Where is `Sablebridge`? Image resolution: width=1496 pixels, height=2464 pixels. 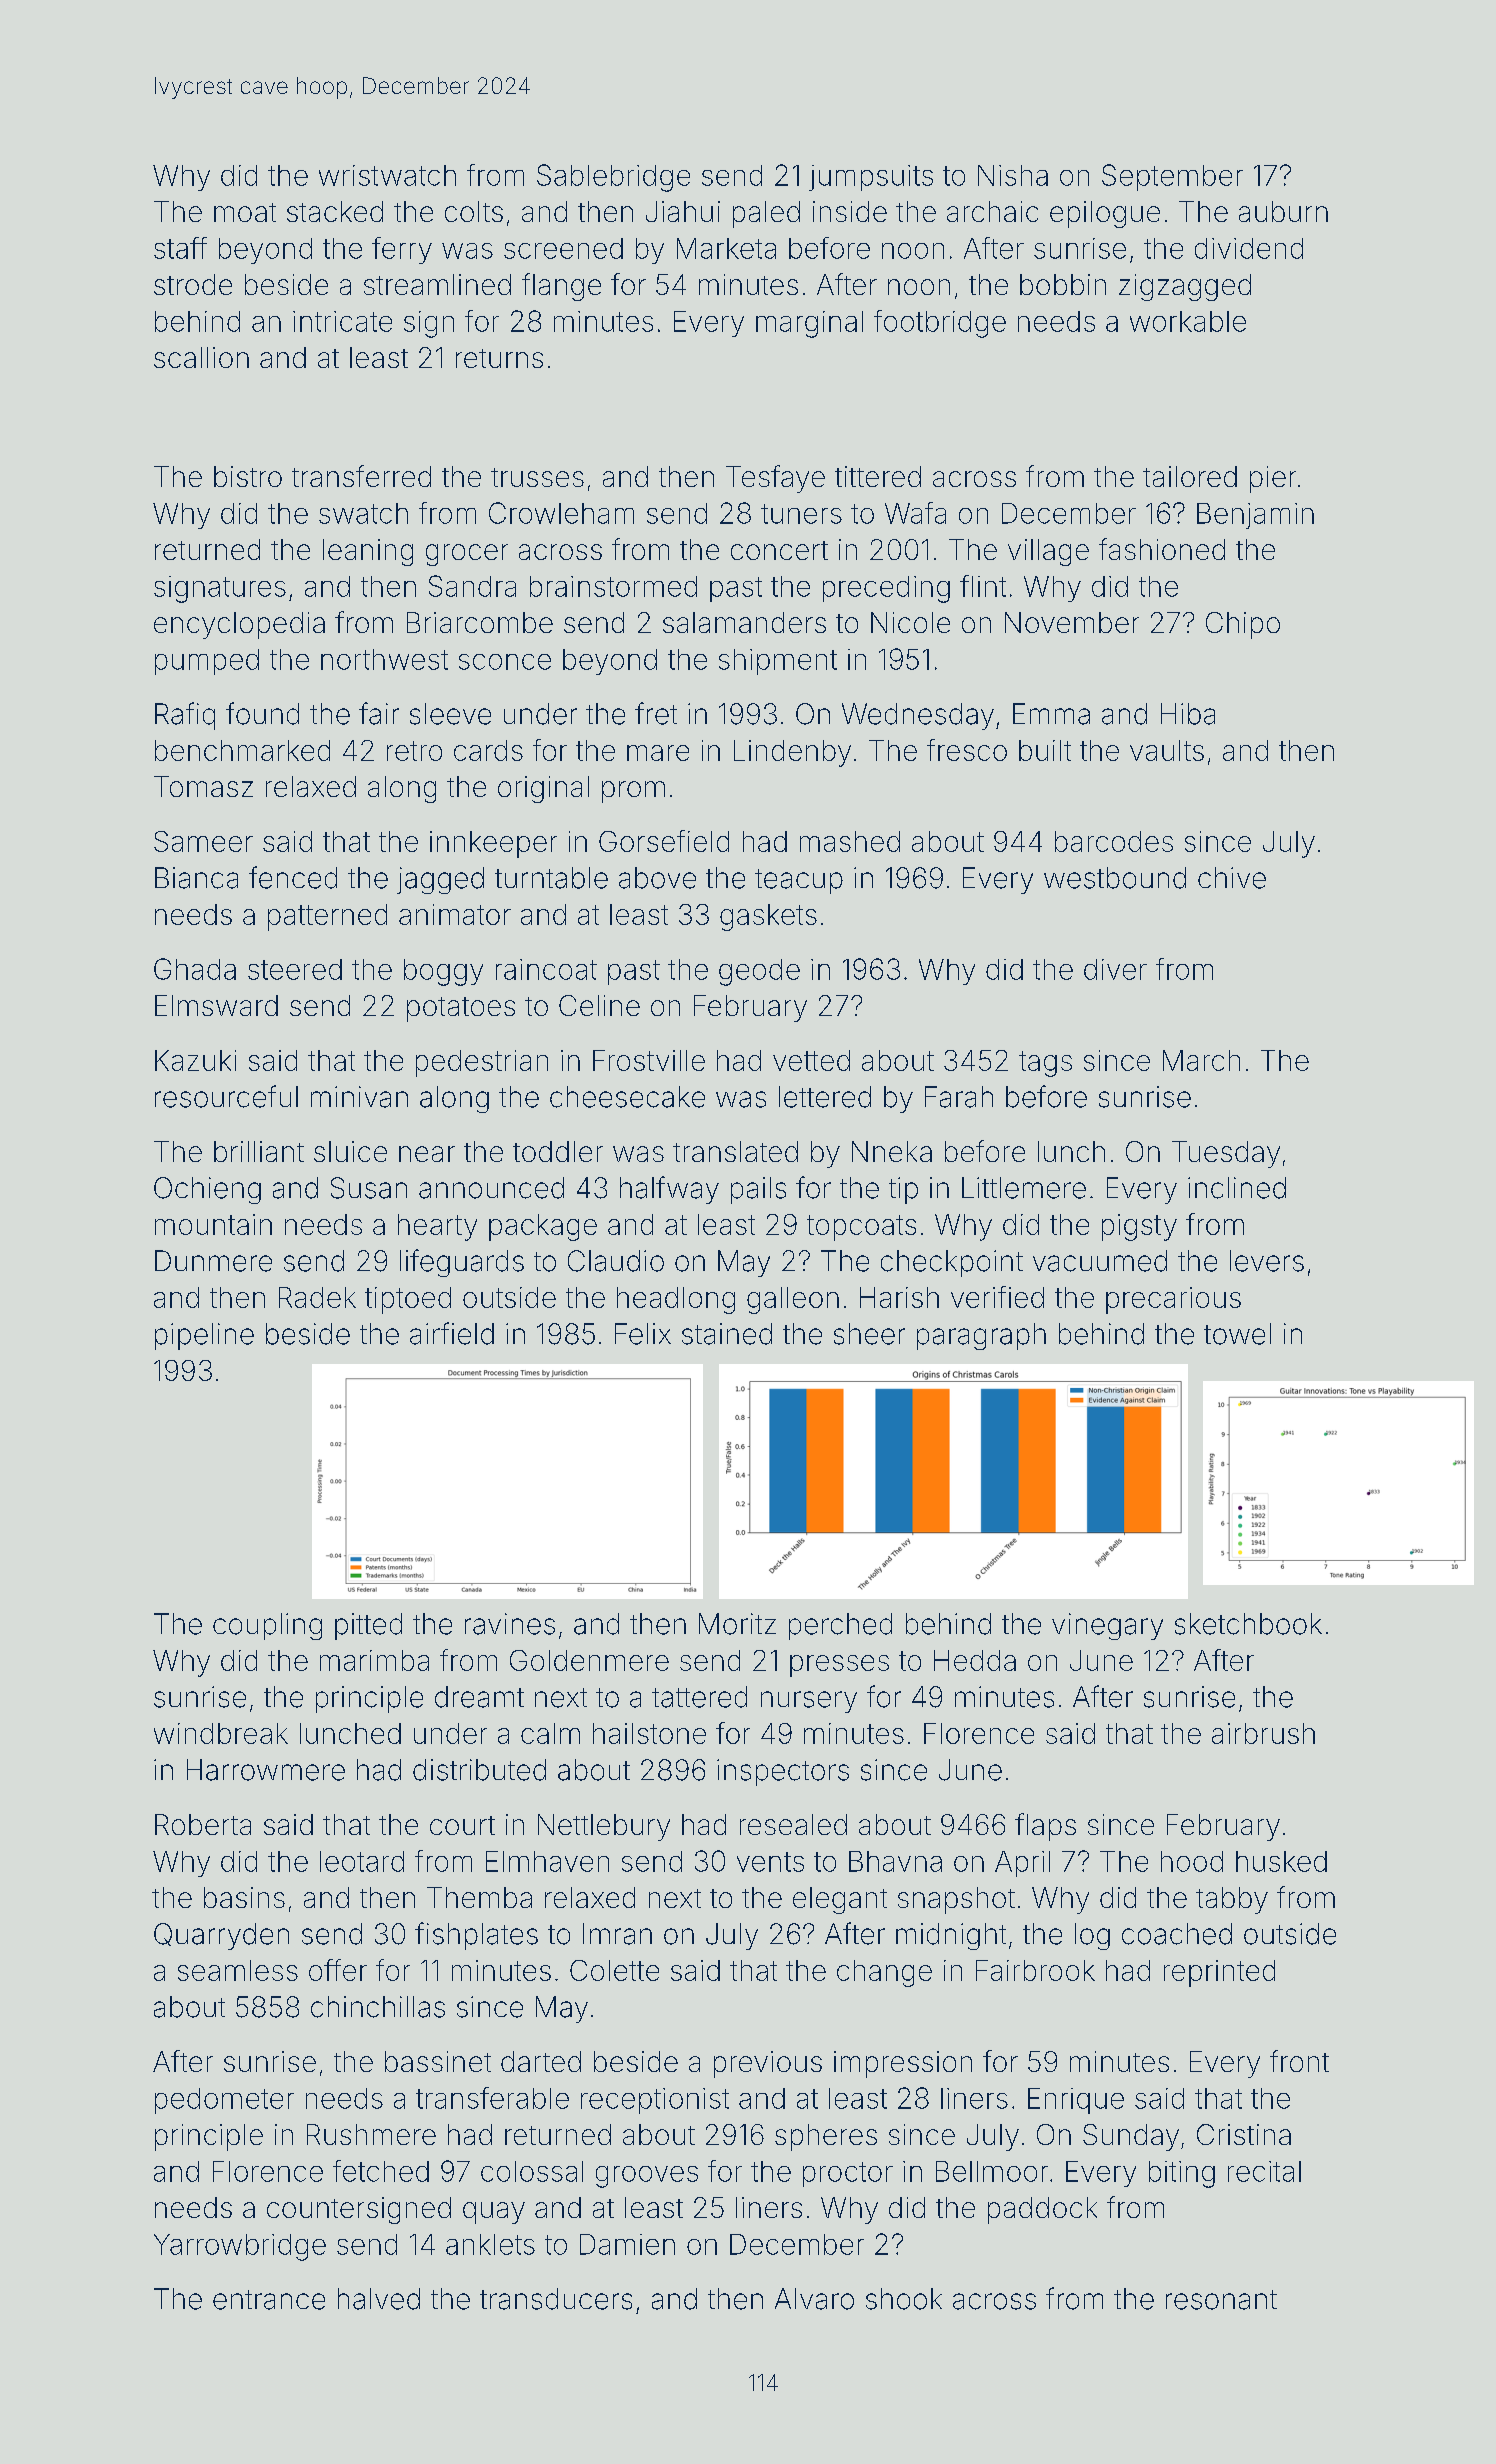
Sablebridge is located at coordinates (613, 178).
